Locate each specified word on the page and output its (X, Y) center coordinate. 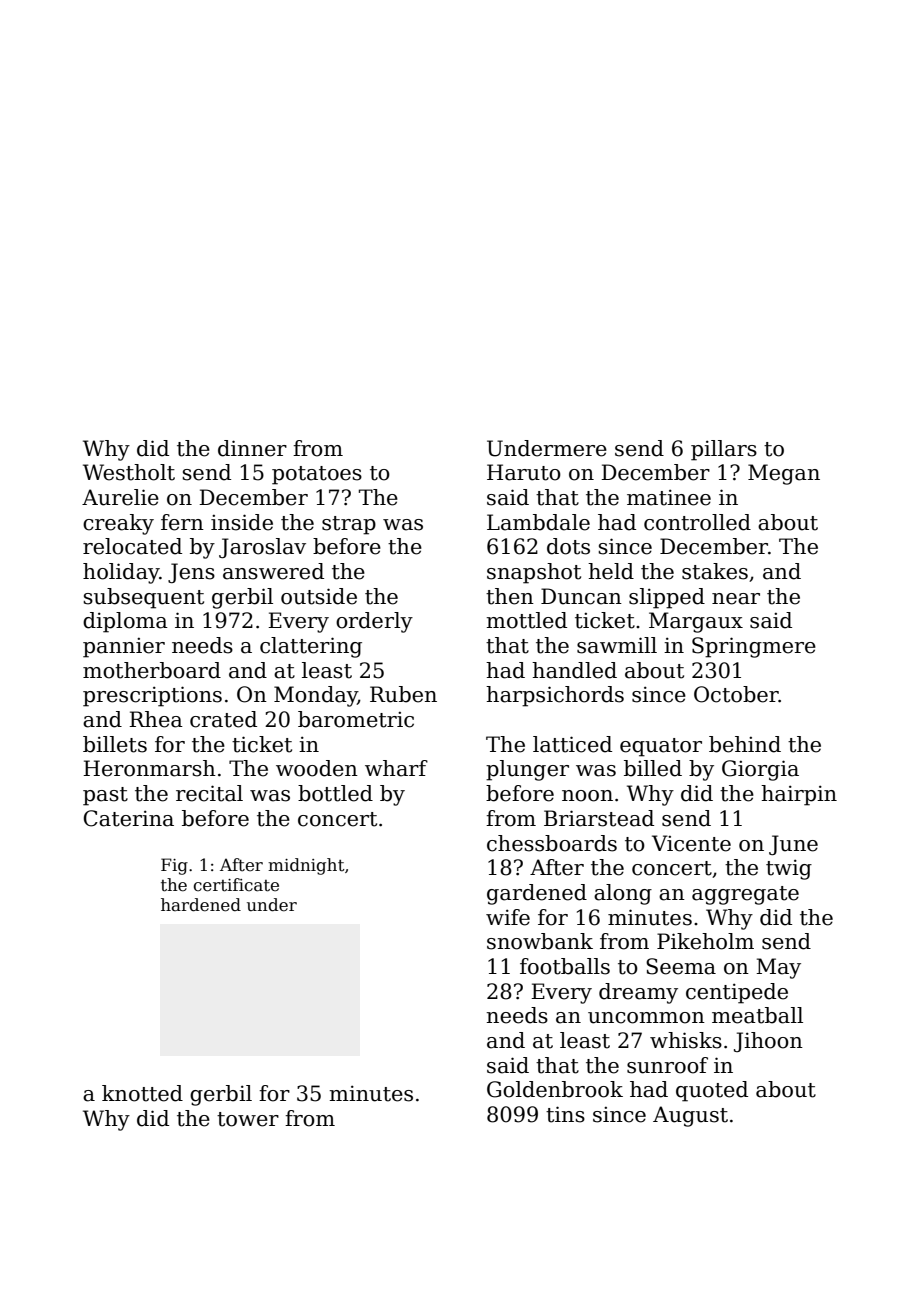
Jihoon (768, 1042)
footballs (565, 966)
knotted (142, 1093)
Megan (784, 474)
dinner (252, 448)
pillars (724, 450)
